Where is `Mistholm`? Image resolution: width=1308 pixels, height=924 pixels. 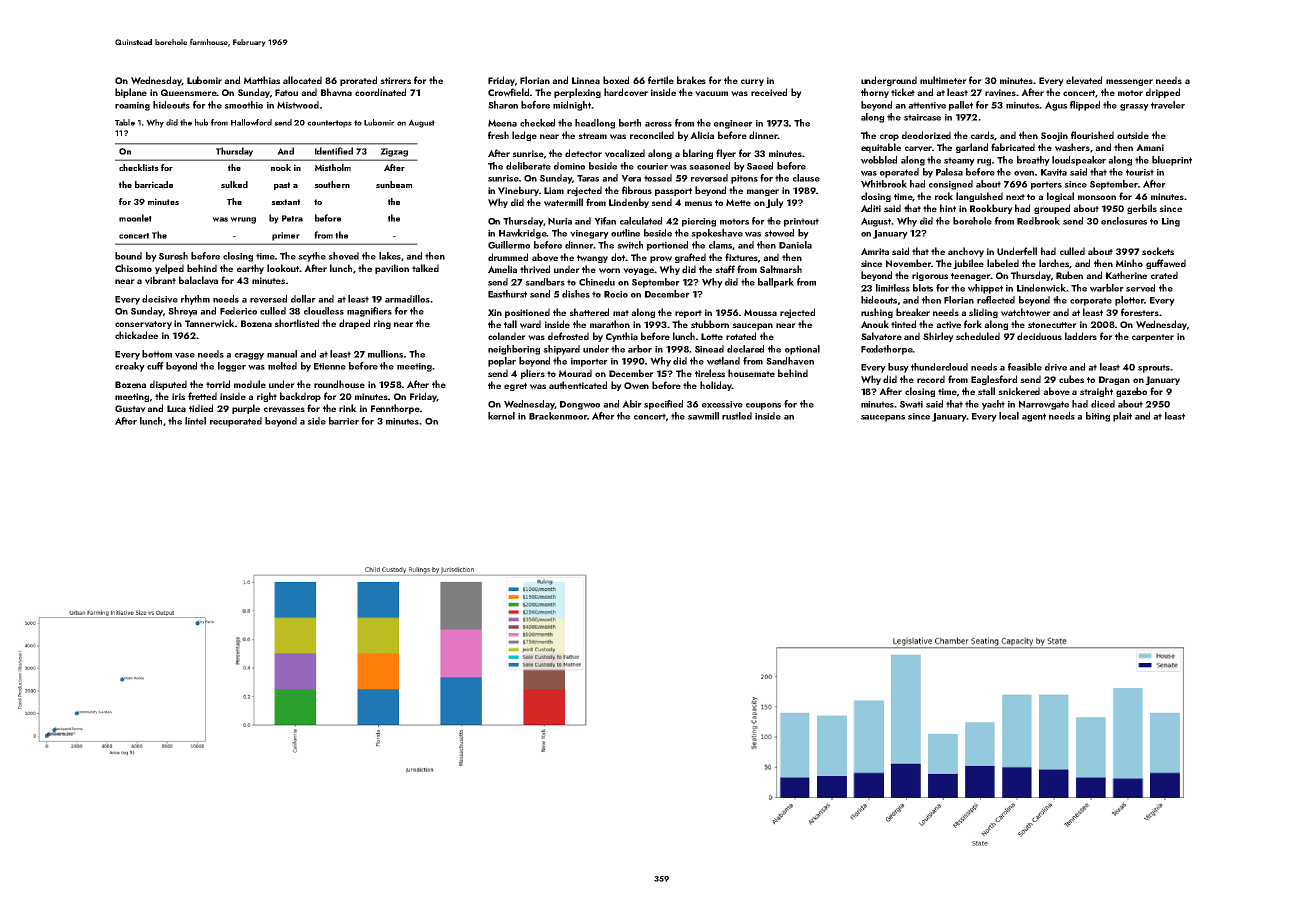 Mistholm is located at coordinates (333, 167).
